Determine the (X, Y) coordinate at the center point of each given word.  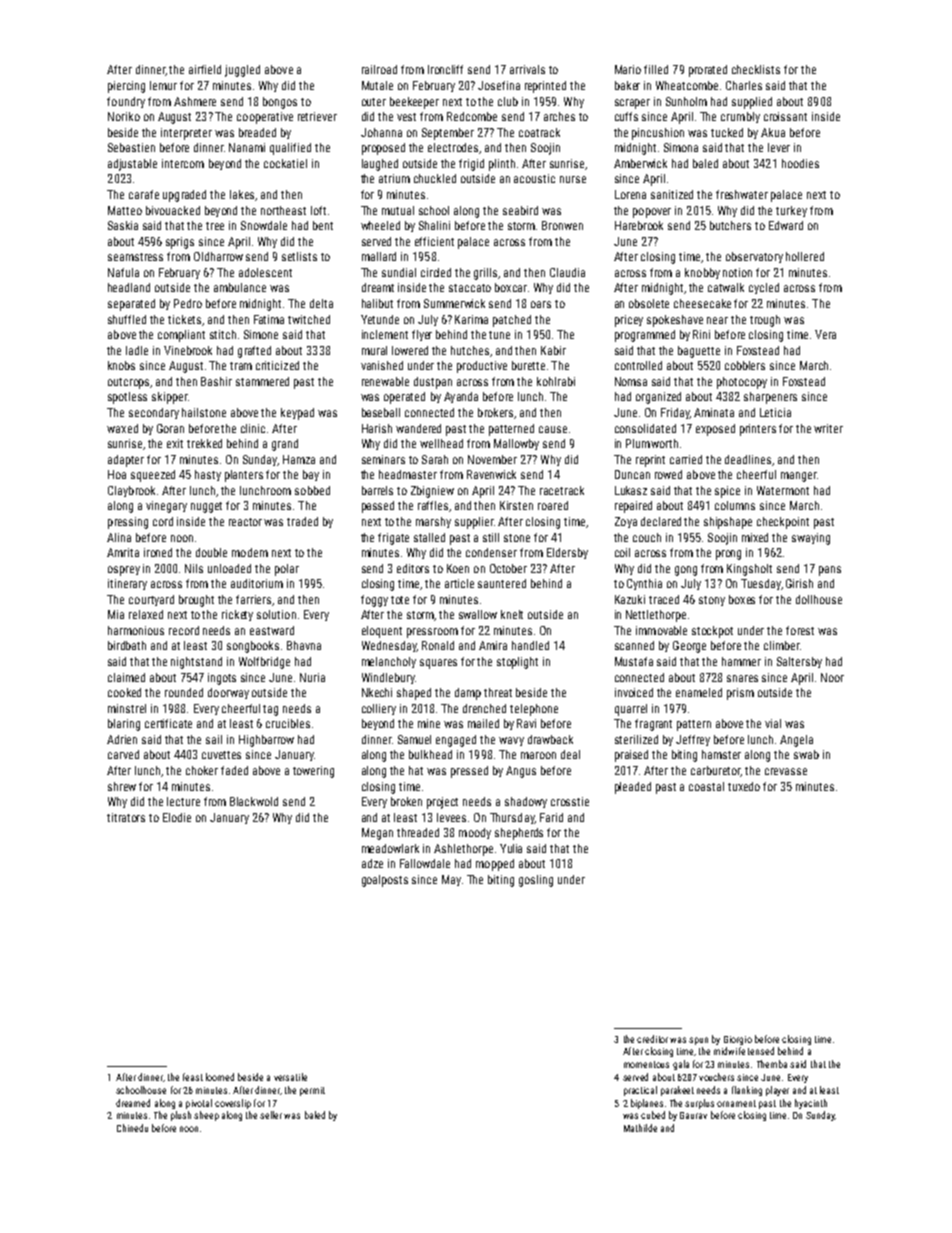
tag (270, 710)
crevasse (786, 771)
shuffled (127, 319)
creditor (652, 1039)
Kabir (553, 350)
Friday (675, 413)
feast (193, 1077)
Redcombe (472, 116)
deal (570, 754)
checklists (756, 69)
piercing (126, 87)
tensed (761, 1051)
